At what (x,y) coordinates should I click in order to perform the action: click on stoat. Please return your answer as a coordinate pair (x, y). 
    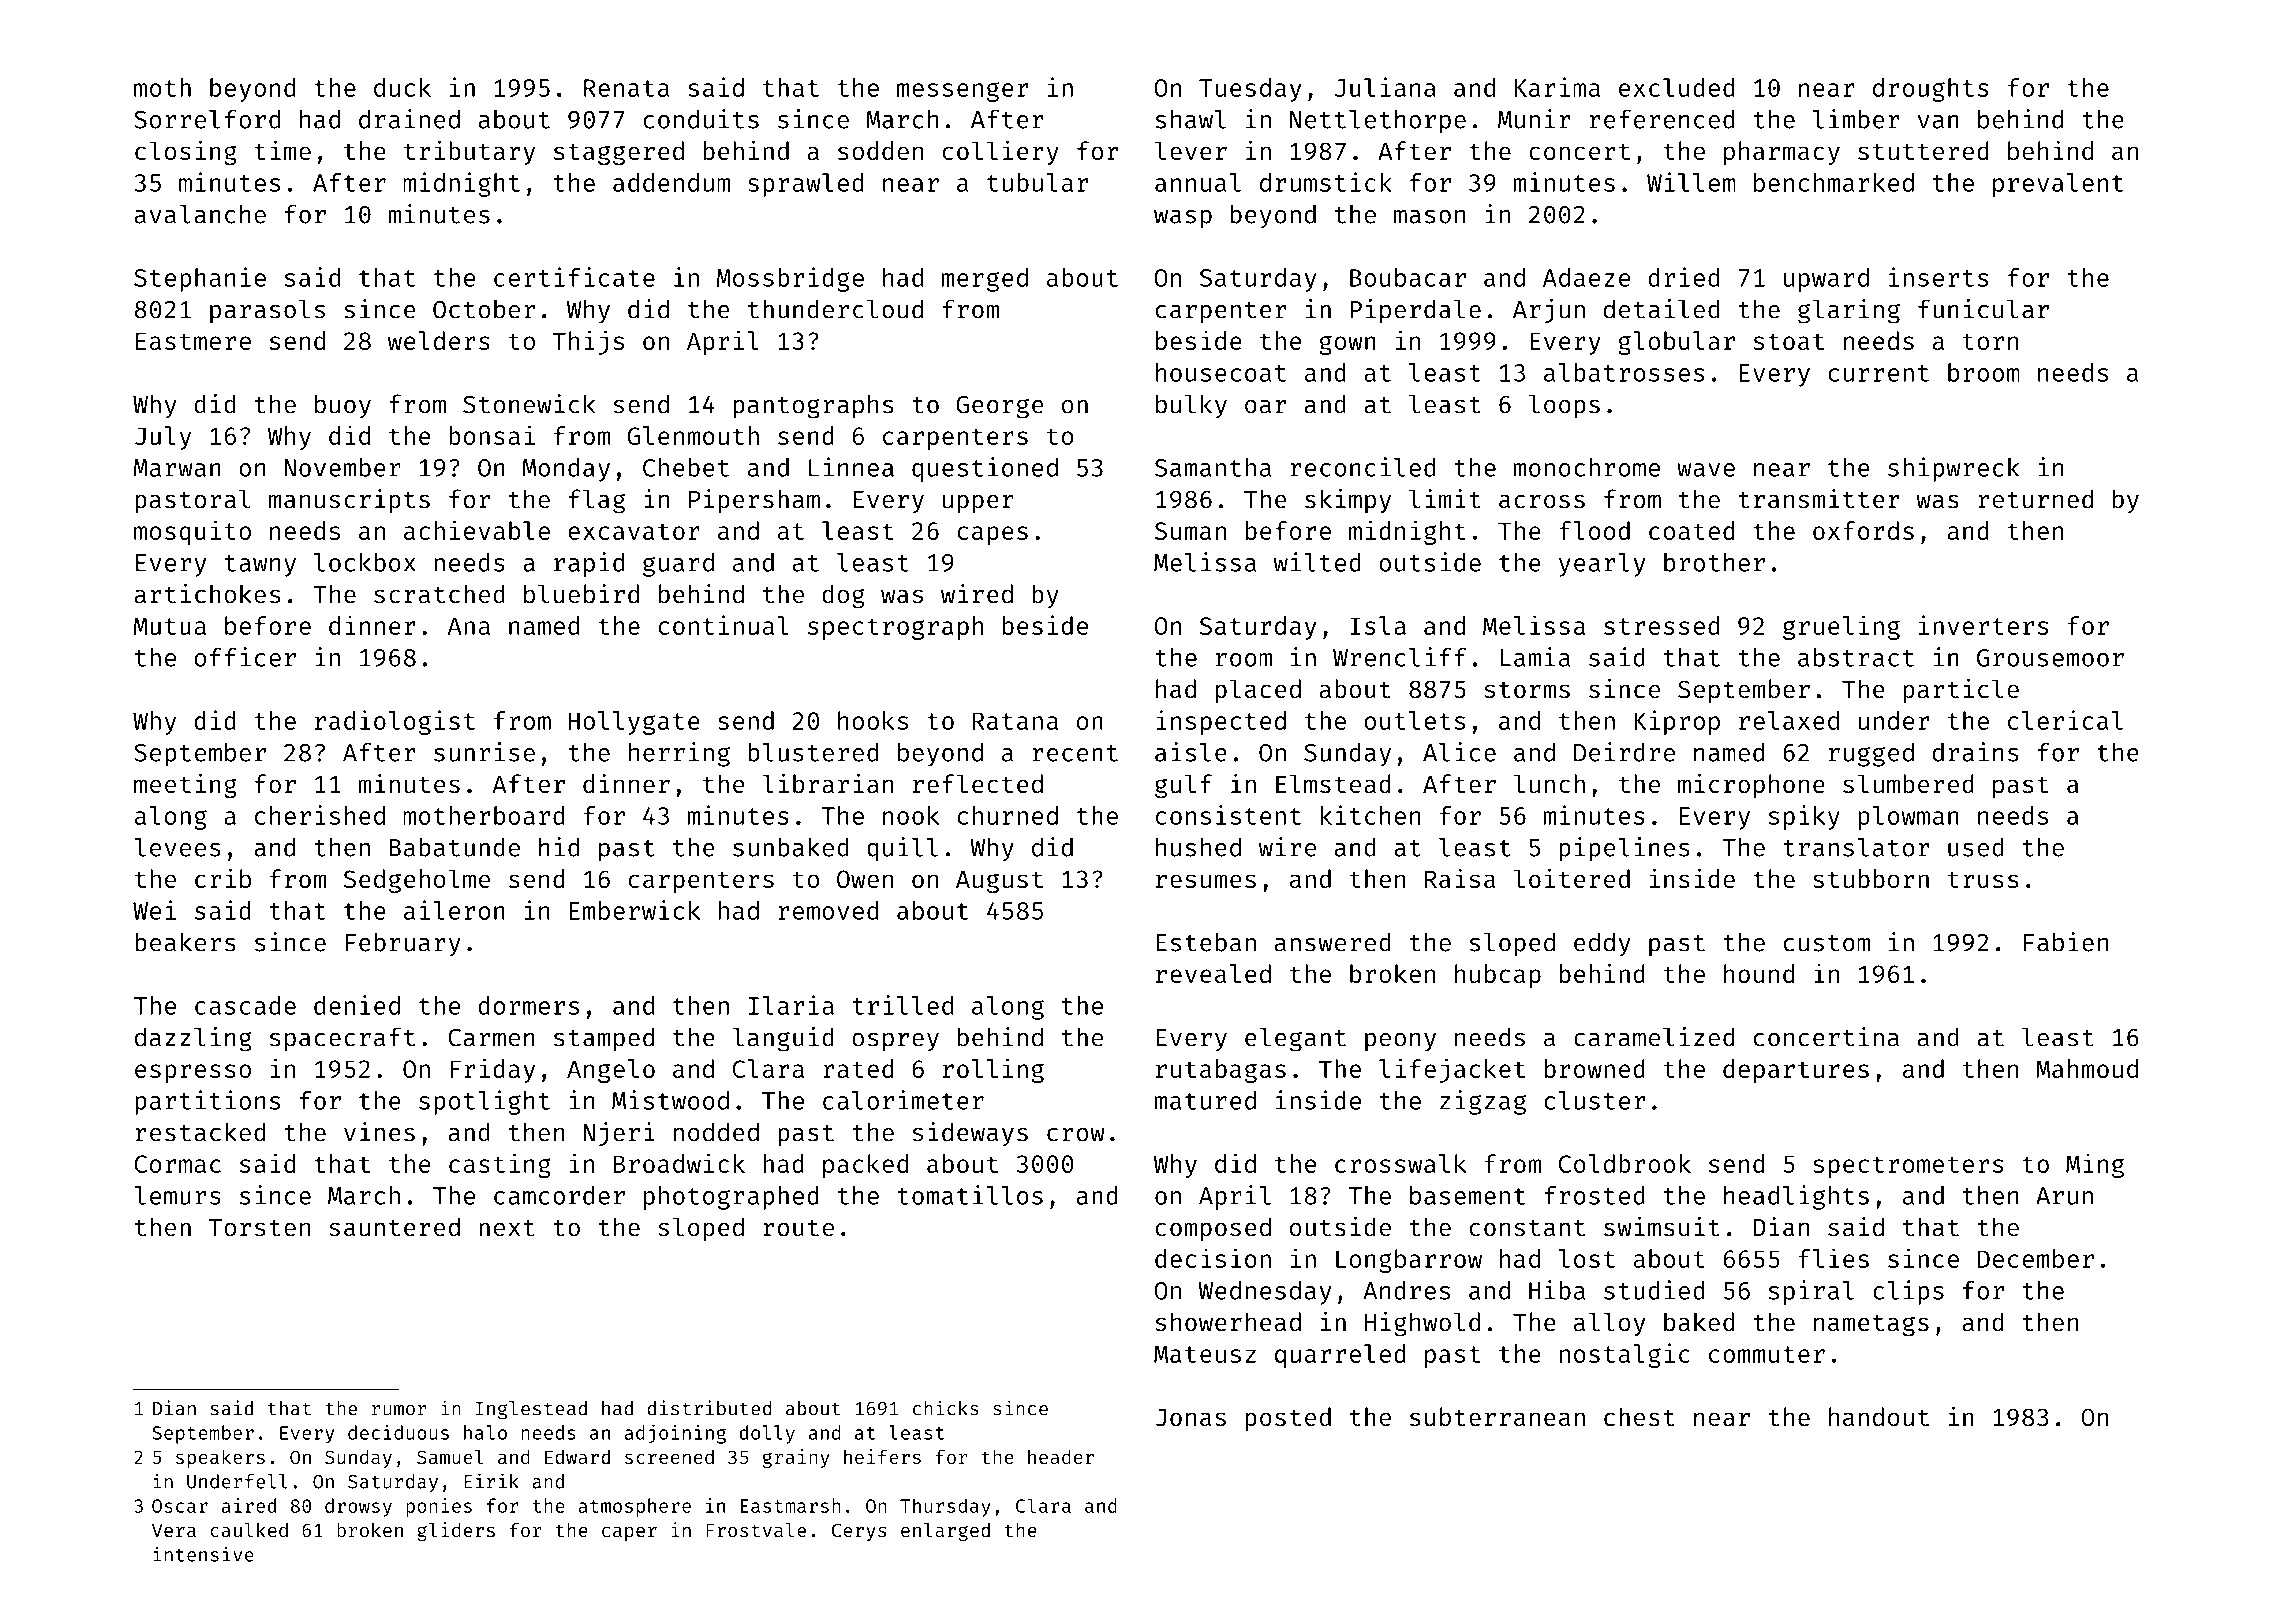
    Looking at the image, I should click on (1789, 341).
